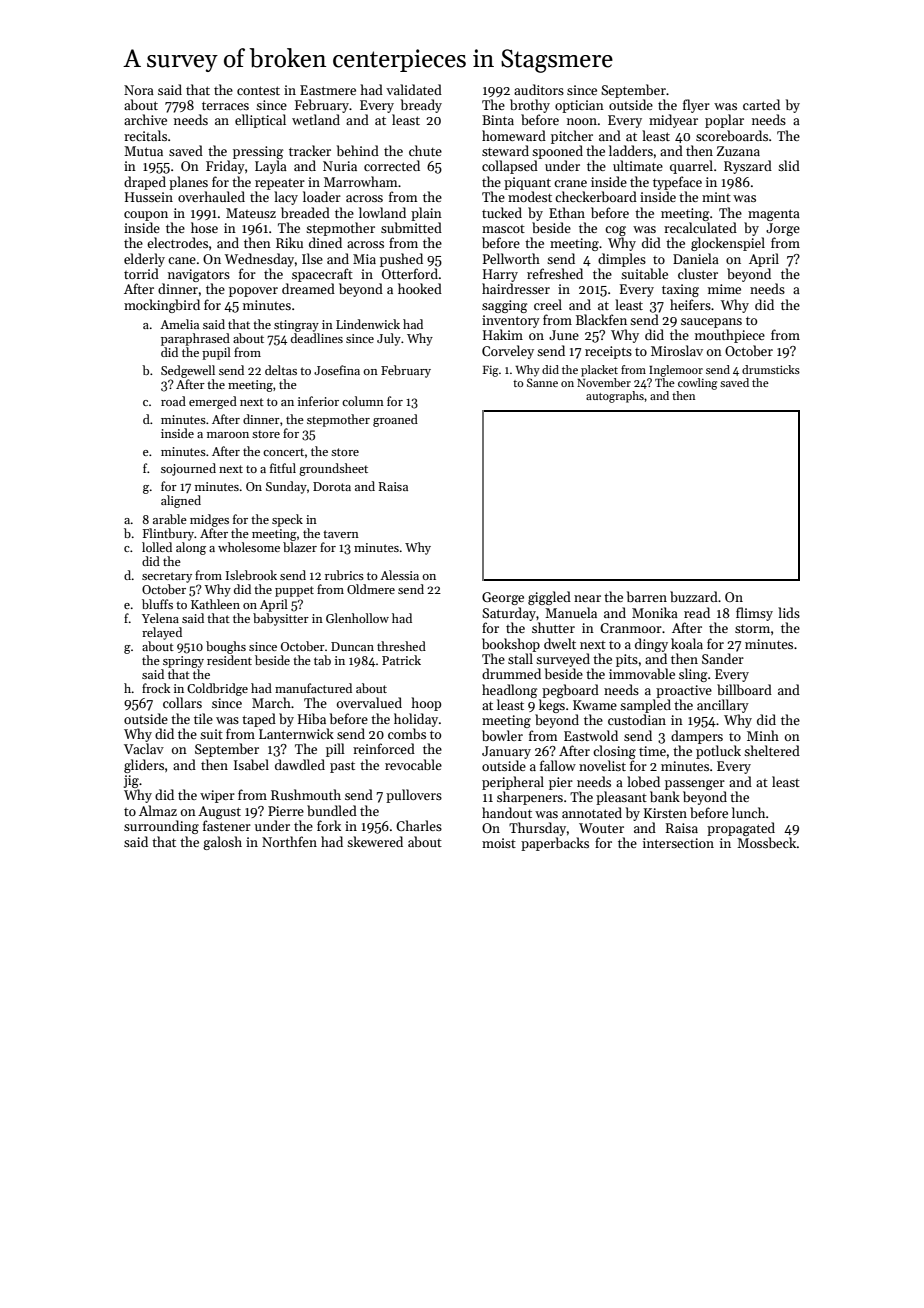 This screenshot has width=924, height=1308. I want to click on cane, so click(182, 260).
